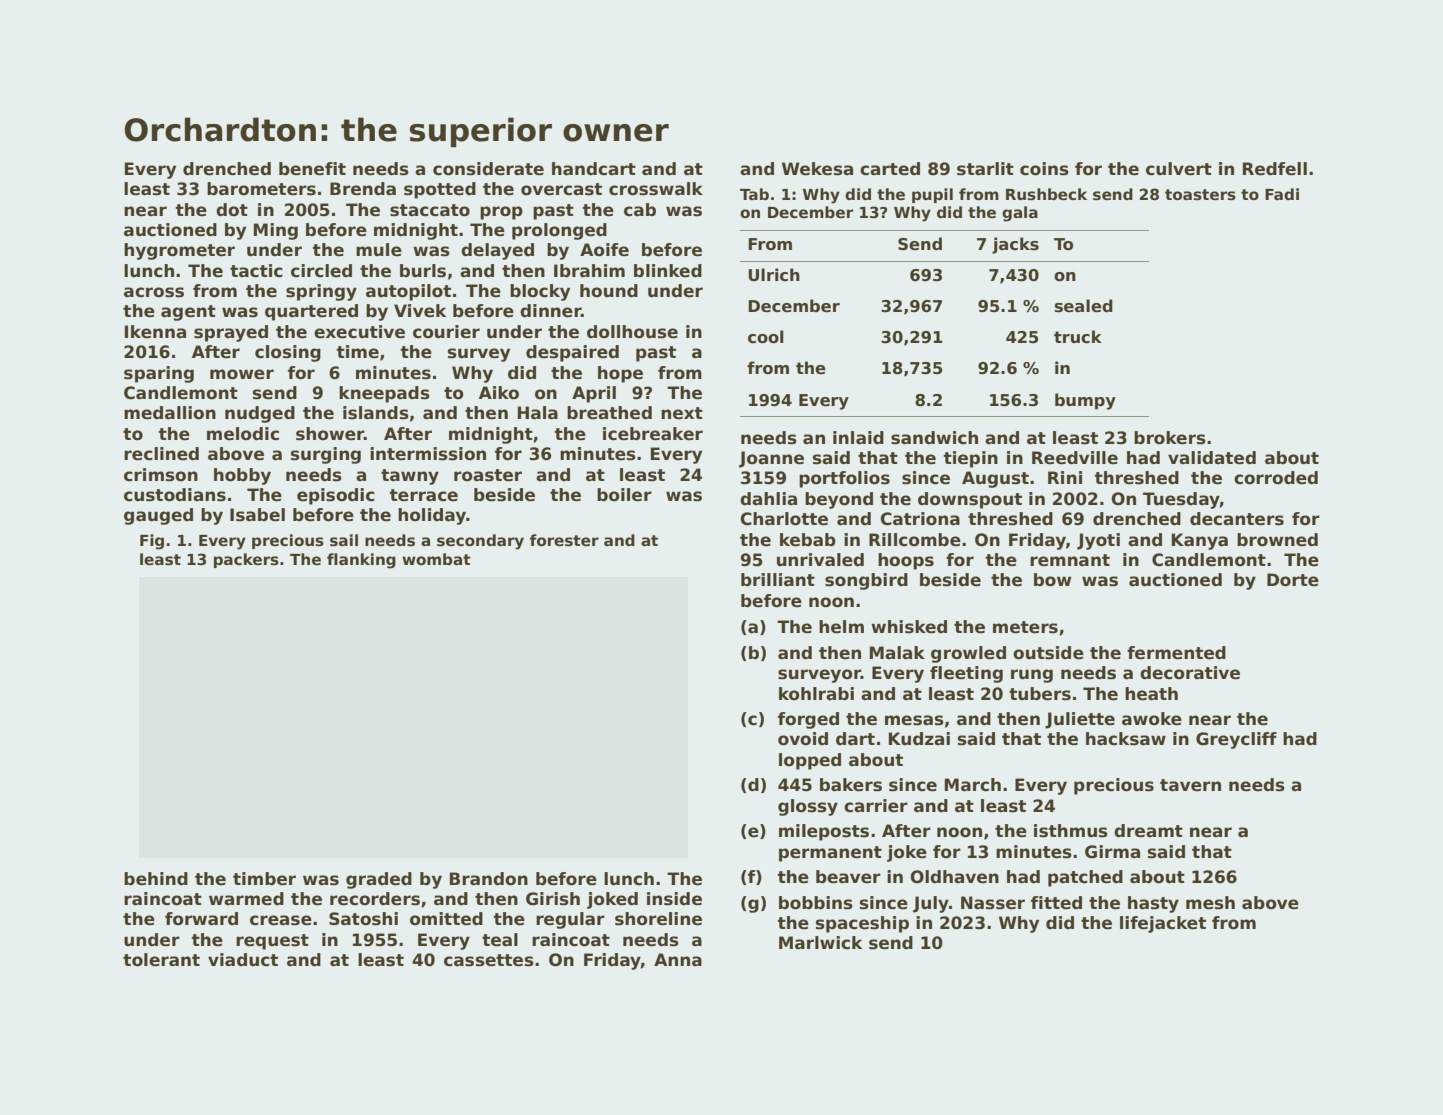 The height and width of the image is (1115, 1443). I want to click on springy, so click(321, 292).
